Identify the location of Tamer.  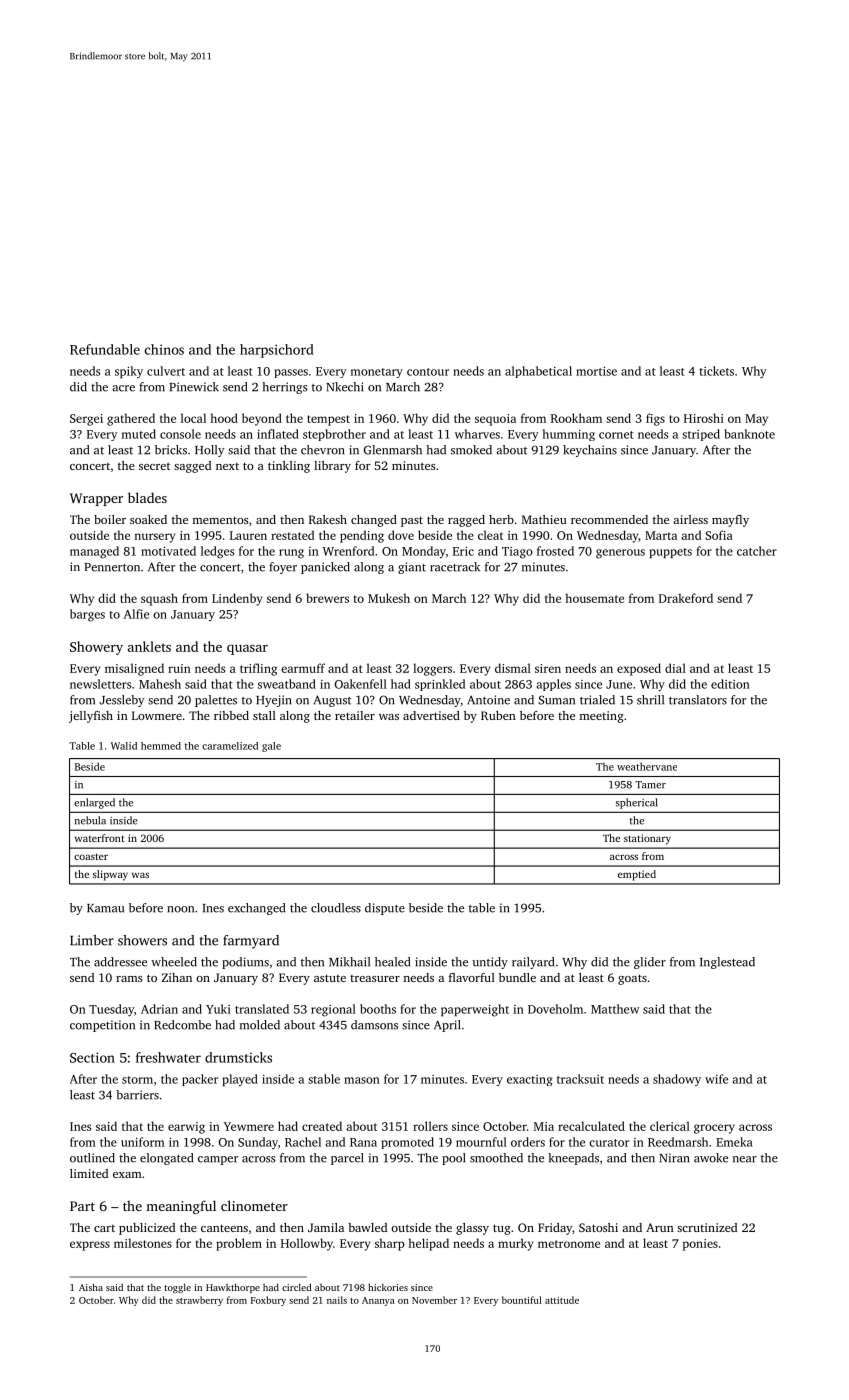
(650, 785).
